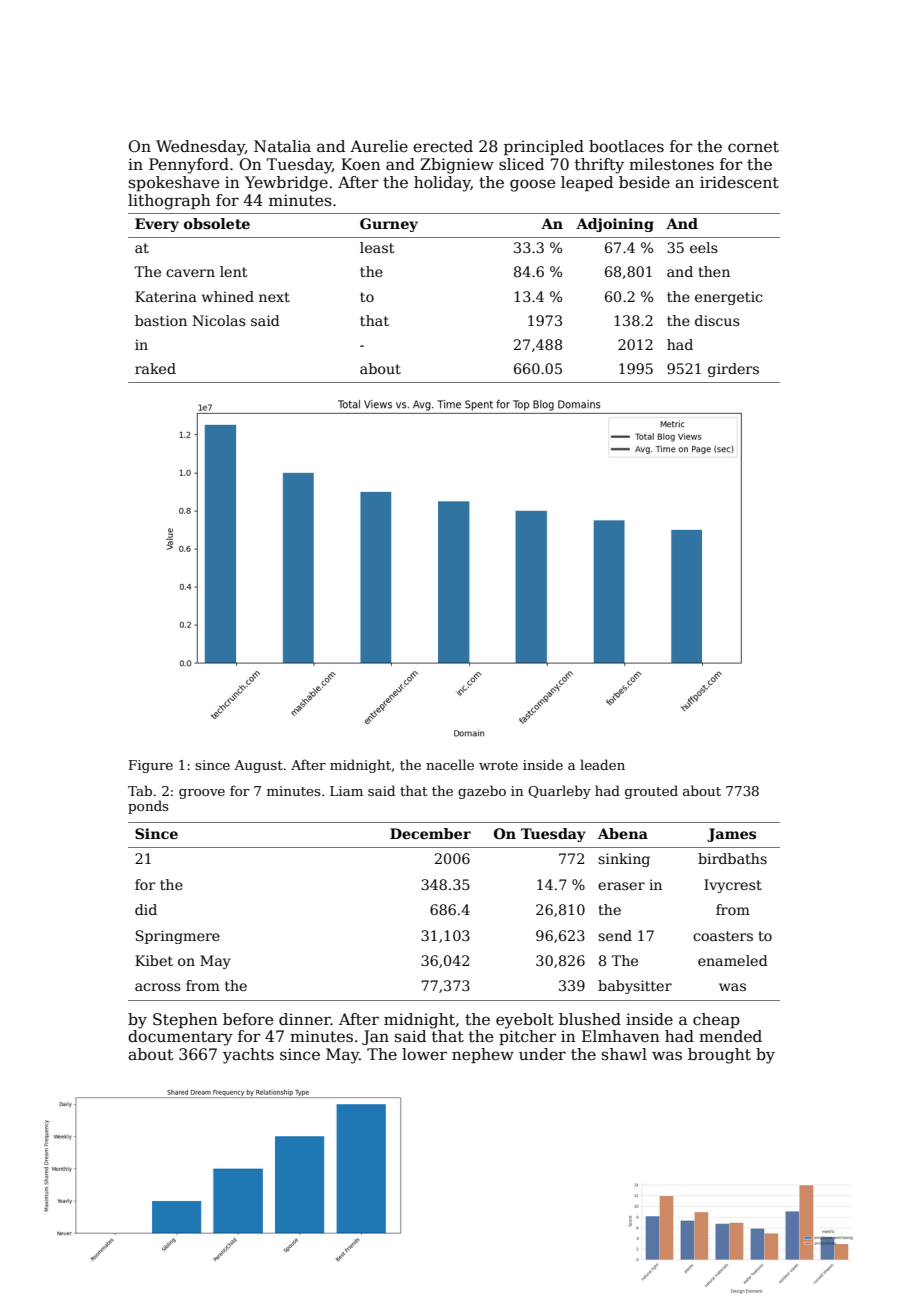 This document has width=908, height=1316. What do you see at coordinates (753, 147) in the document?
I see `cornet` at bounding box center [753, 147].
